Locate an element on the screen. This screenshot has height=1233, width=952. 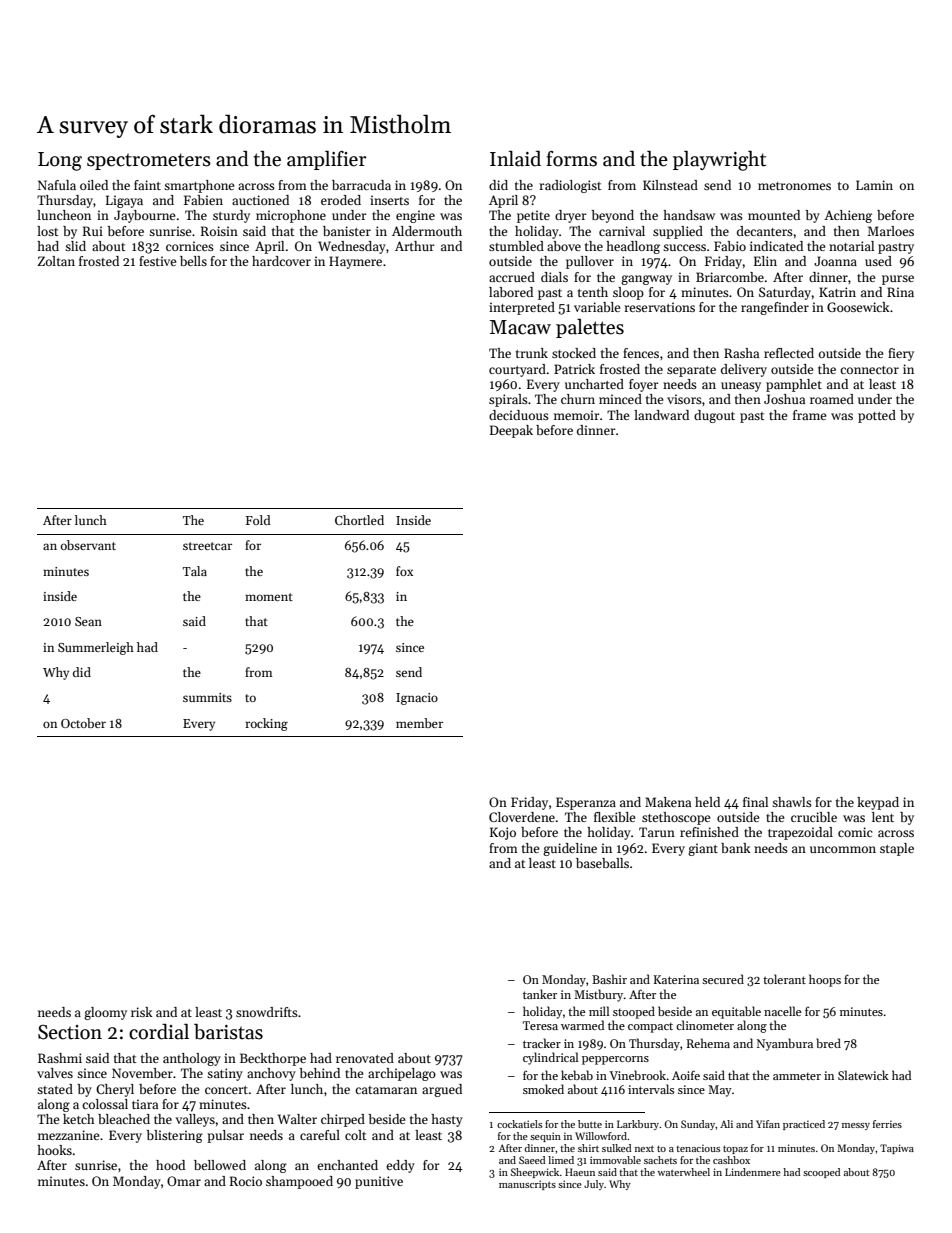
punitive is located at coordinates (379, 1182).
